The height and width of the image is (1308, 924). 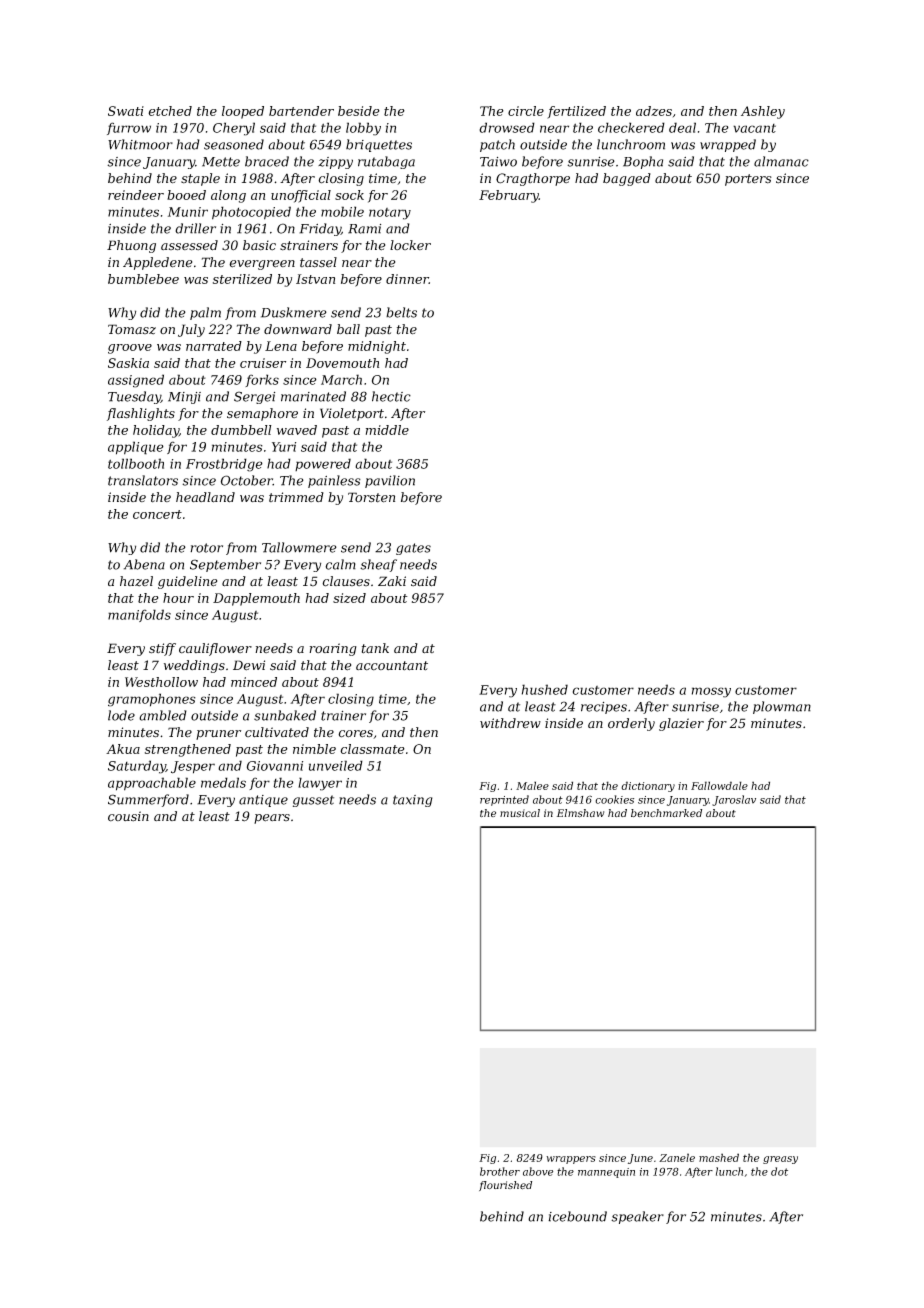 I want to click on Ashley, so click(x=763, y=112).
